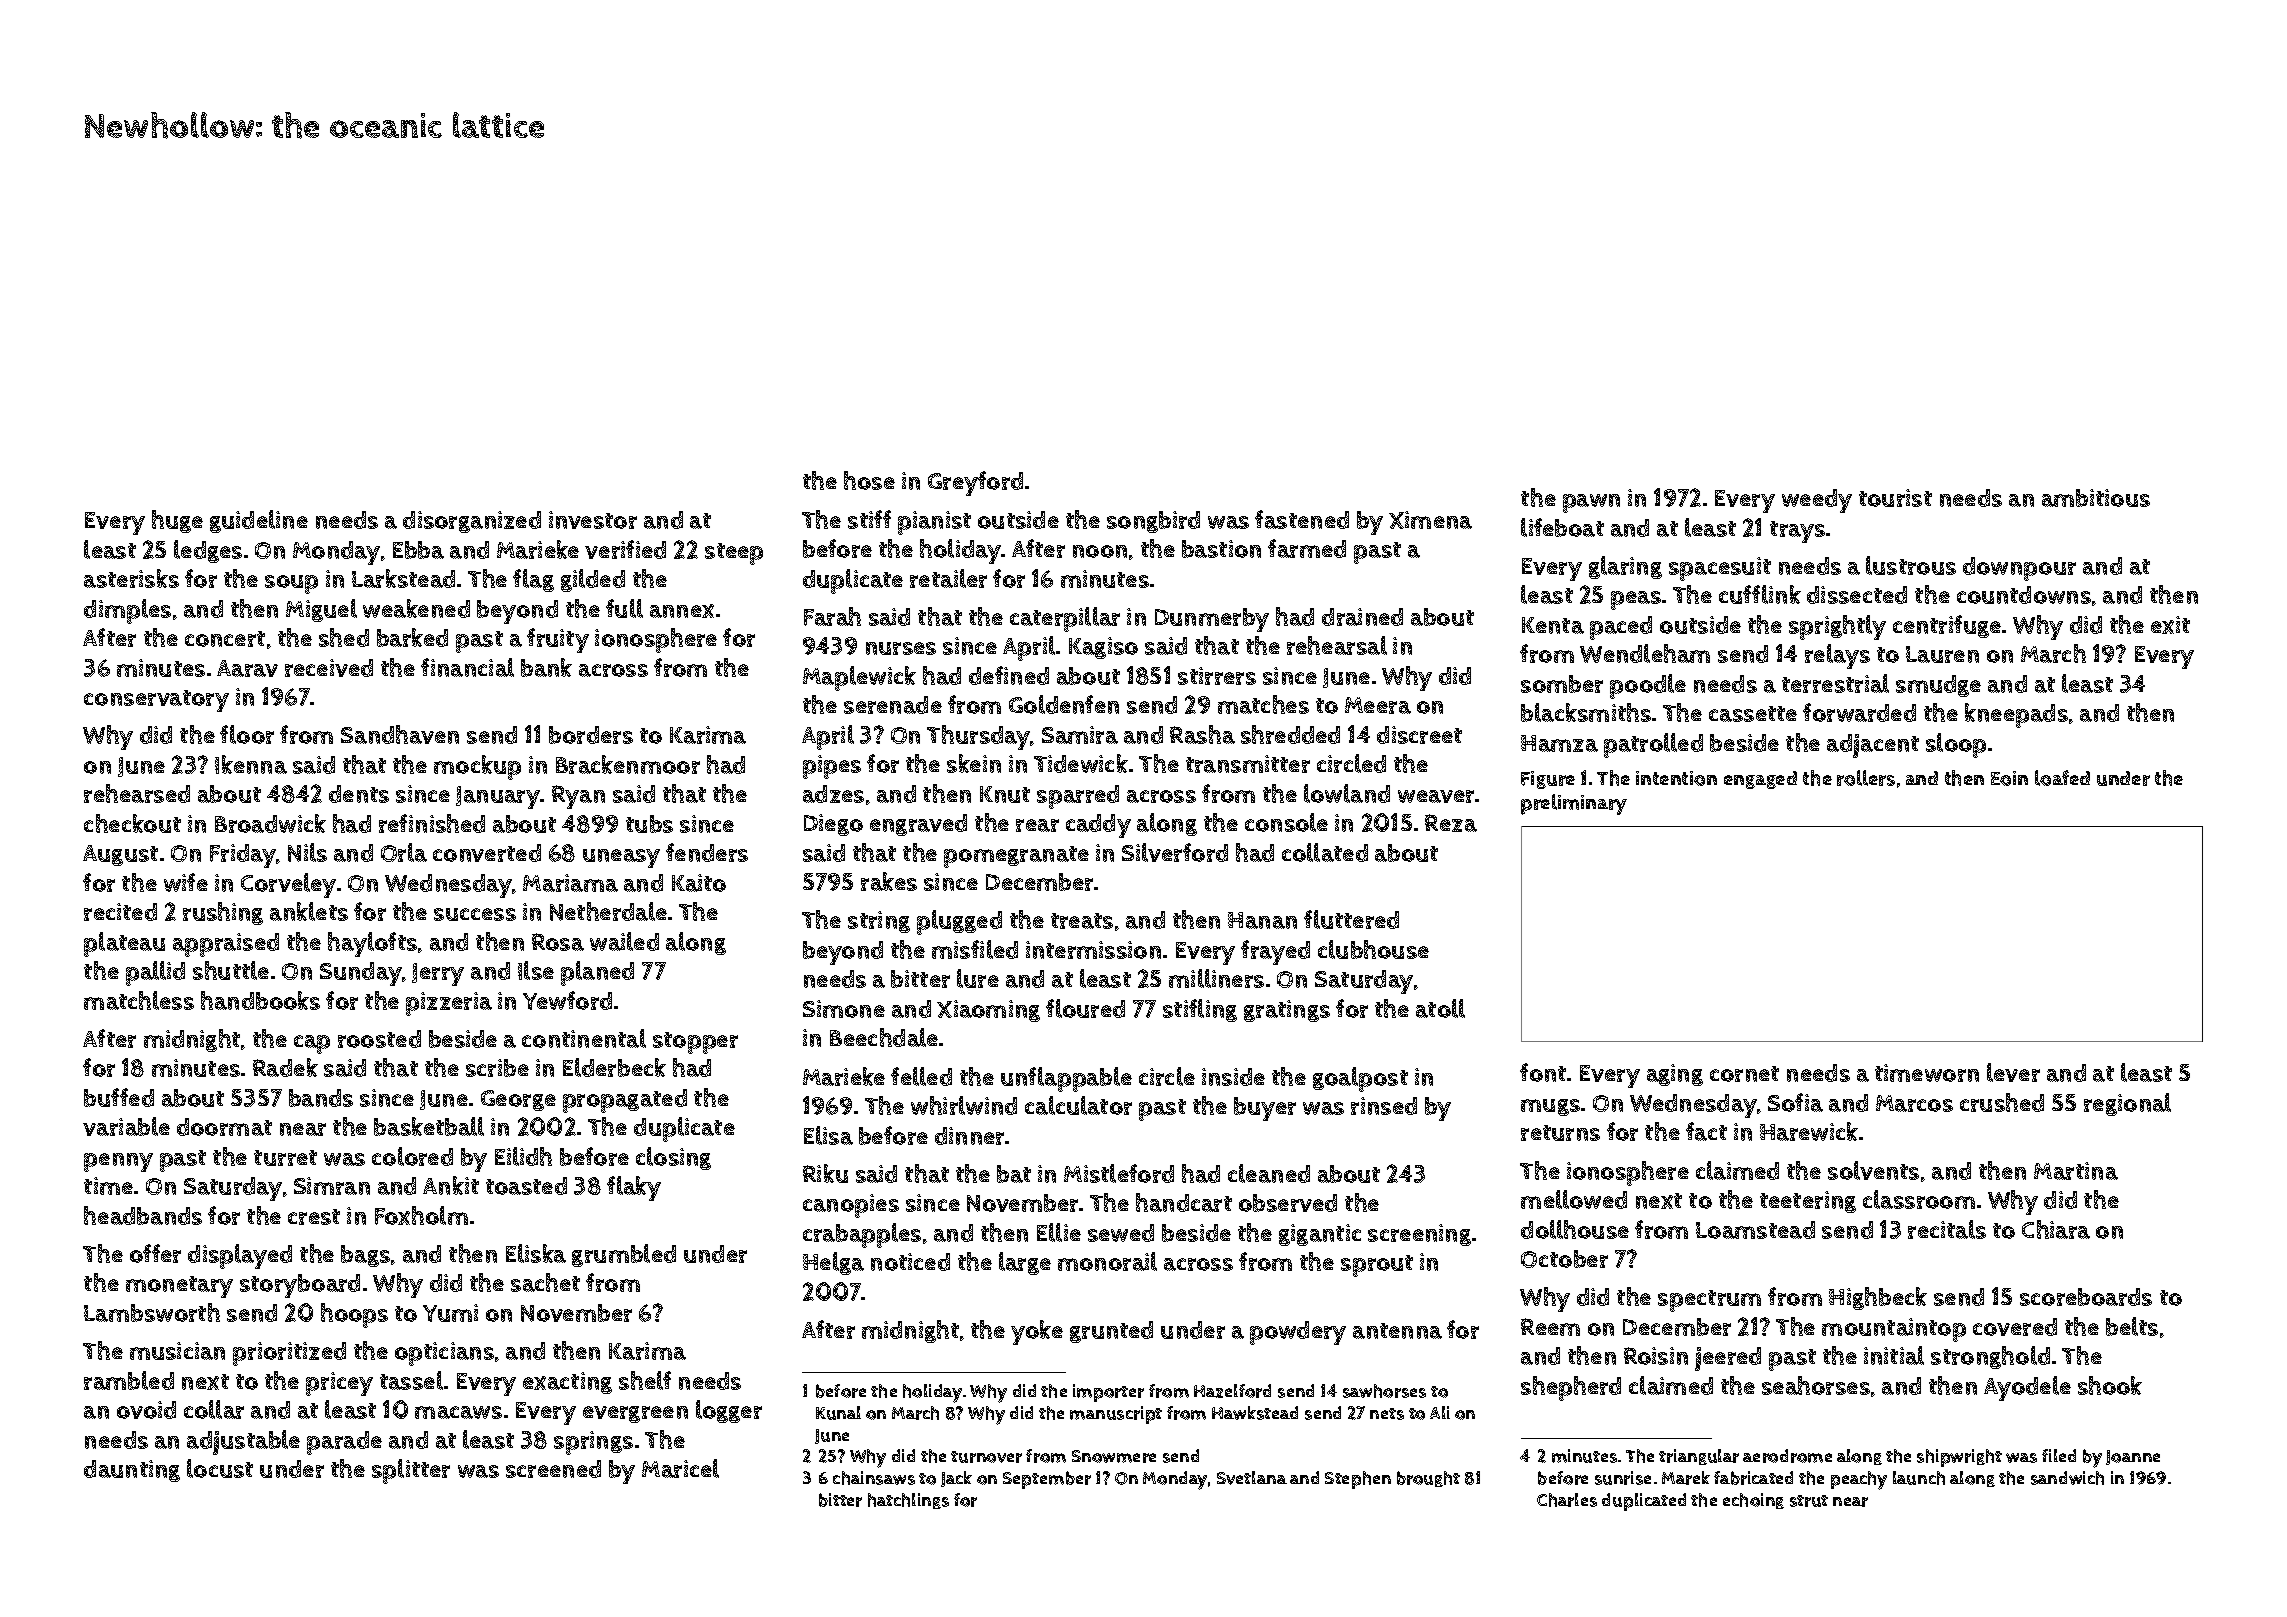 The image size is (2287, 1617). Describe the element at coordinates (1360, 1079) in the image. I see `goalpost` at that location.
